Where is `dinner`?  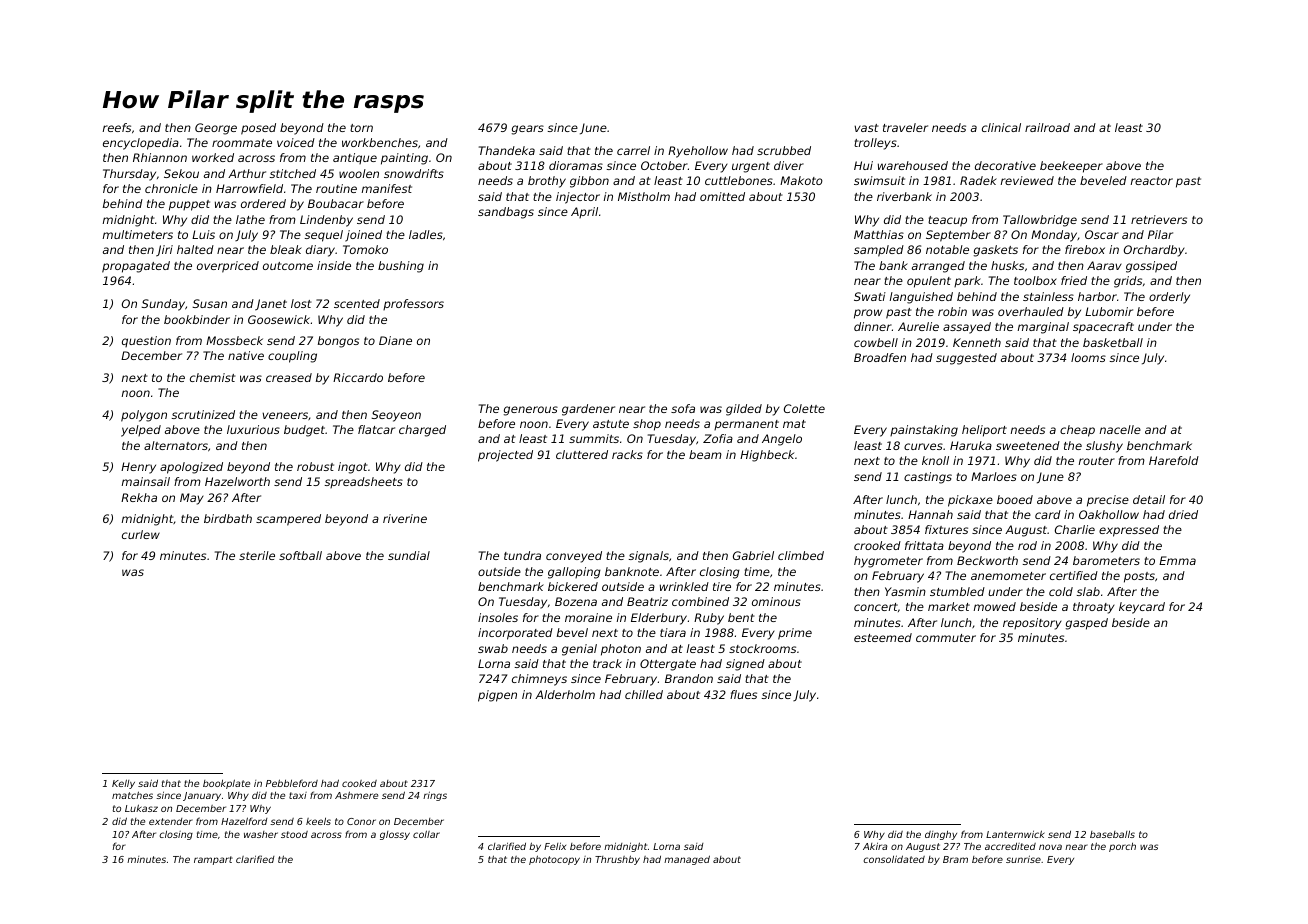 dinner is located at coordinates (873, 326).
